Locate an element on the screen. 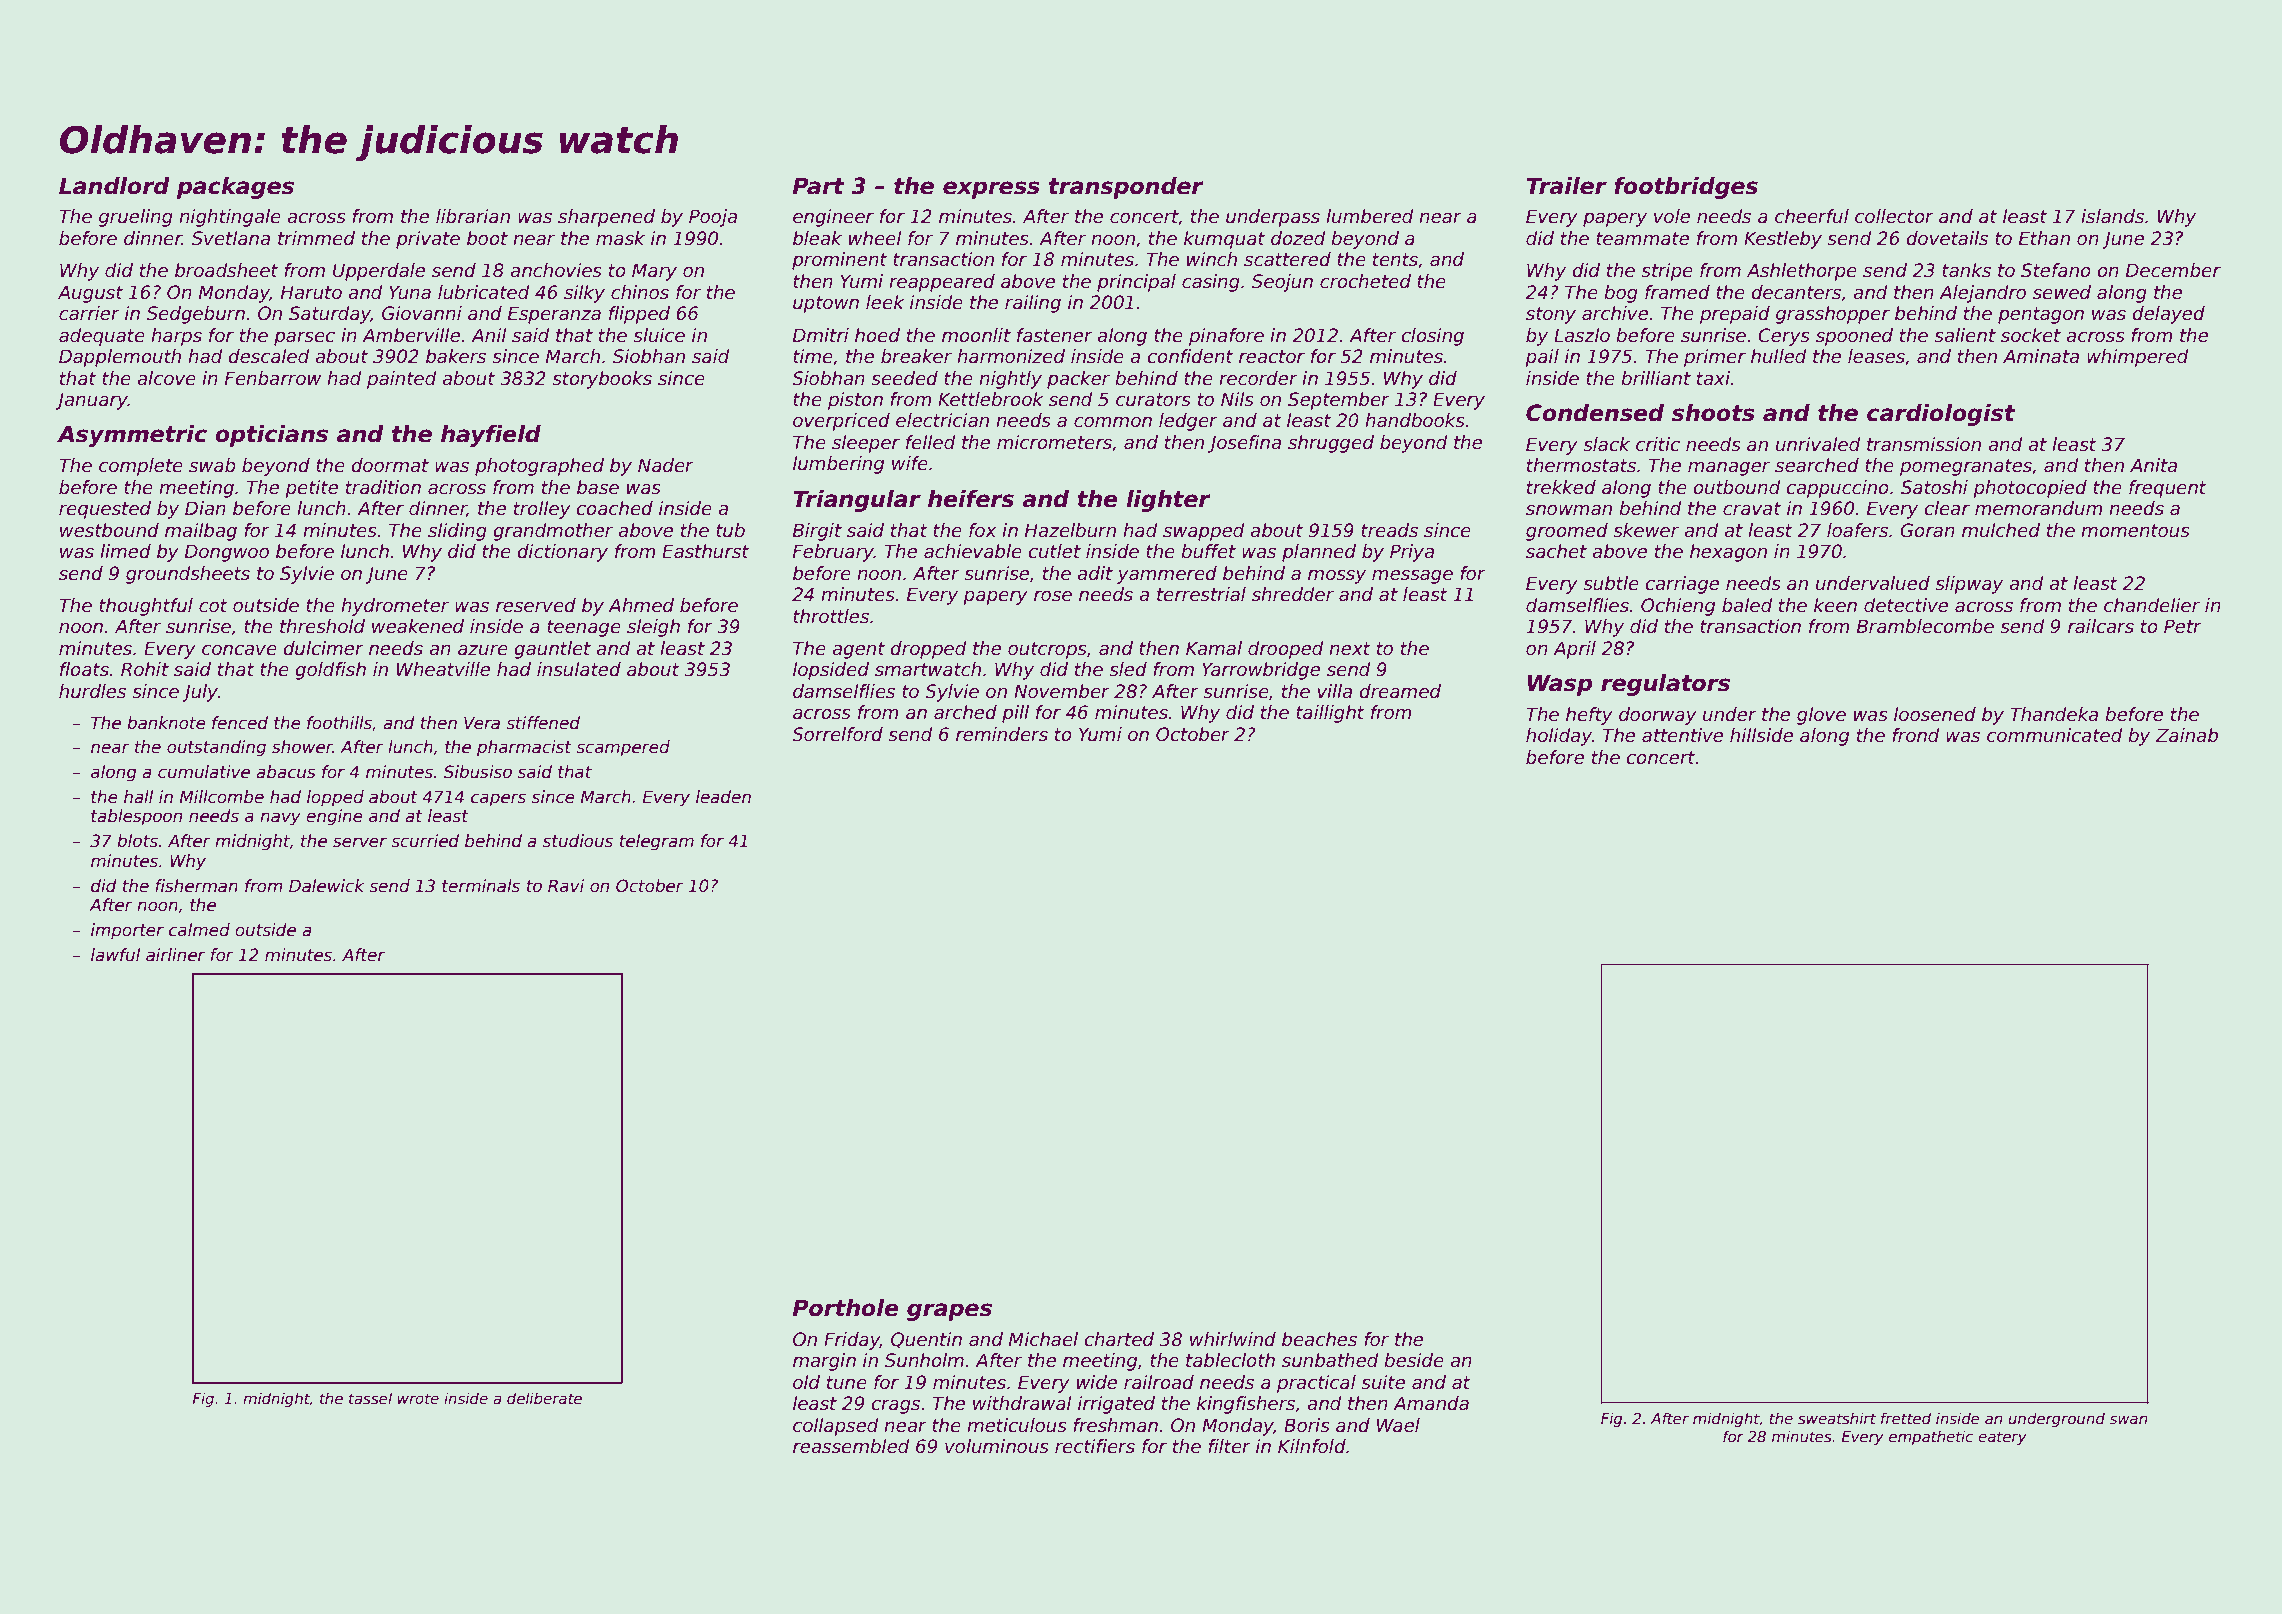 Image resolution: width=2282 pixels, height=1614 pixels. transponder is located at coordinates (1126, 188).
